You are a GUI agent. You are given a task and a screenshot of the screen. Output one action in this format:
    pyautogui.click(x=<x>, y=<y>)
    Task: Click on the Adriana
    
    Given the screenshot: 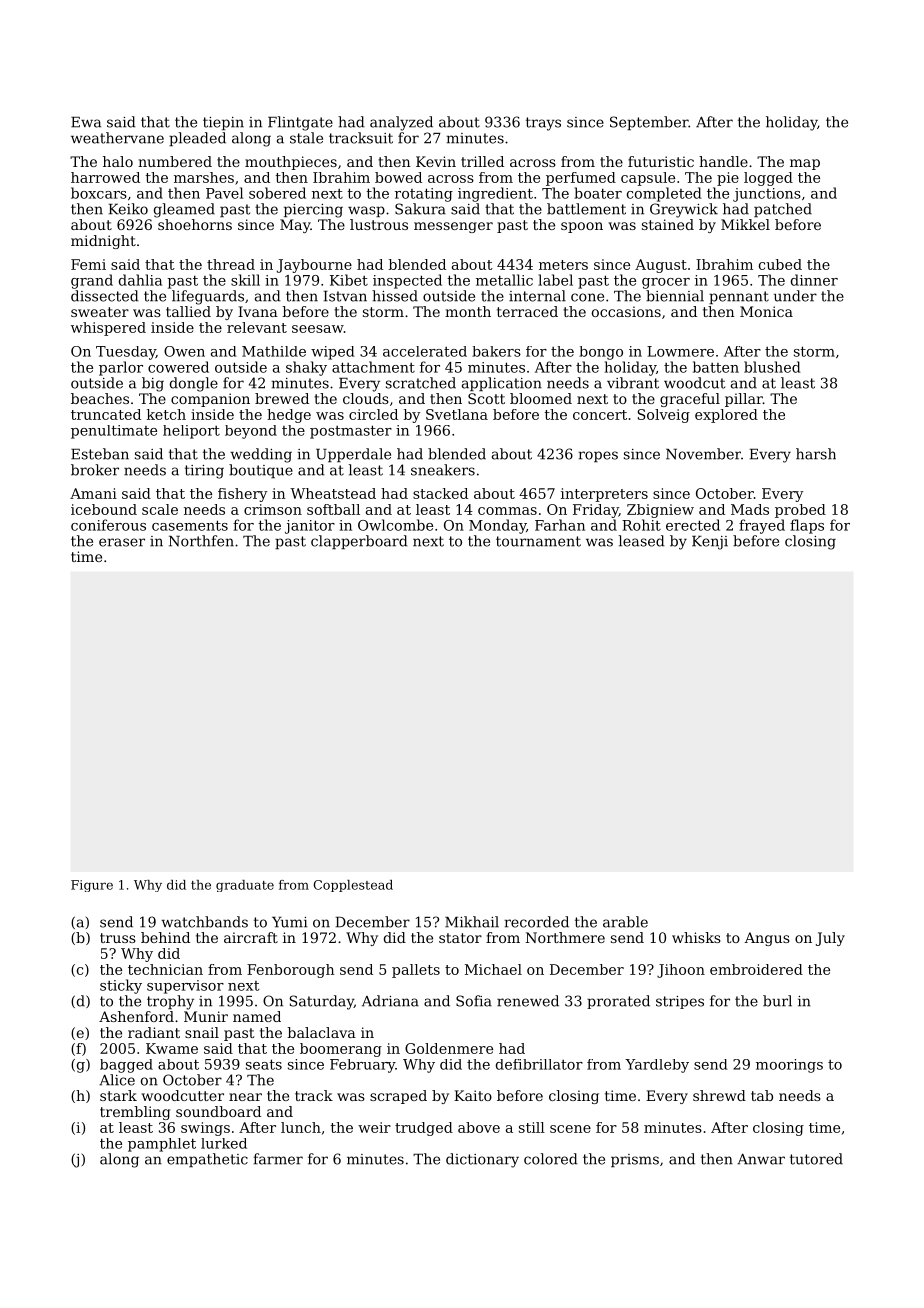 What is the action you would take?
    pyautogui.click(x=390, y=1001)
